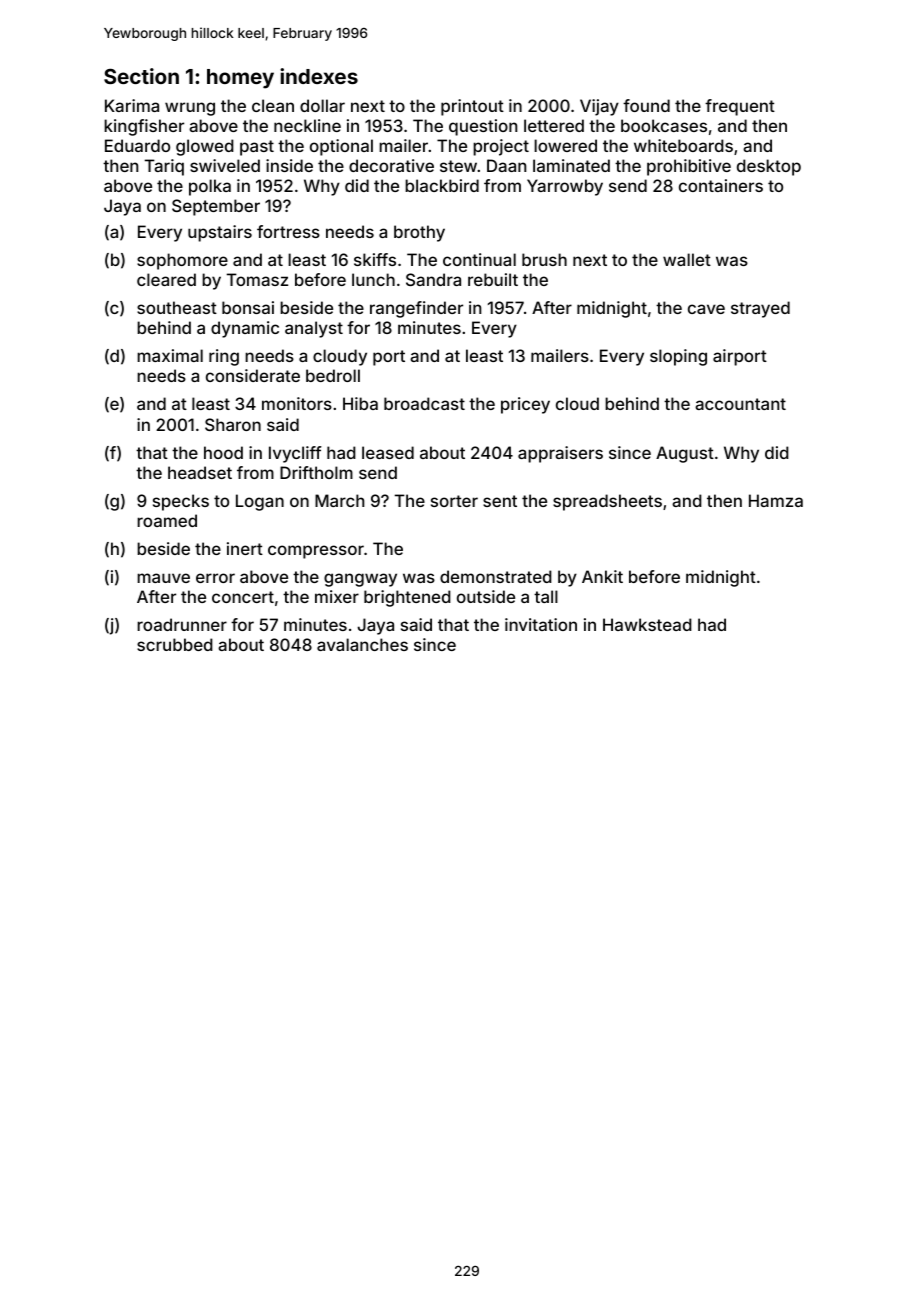 The height and width of the screenshot is (1316, 908). I want to click on mauve, so click(163, 578).
